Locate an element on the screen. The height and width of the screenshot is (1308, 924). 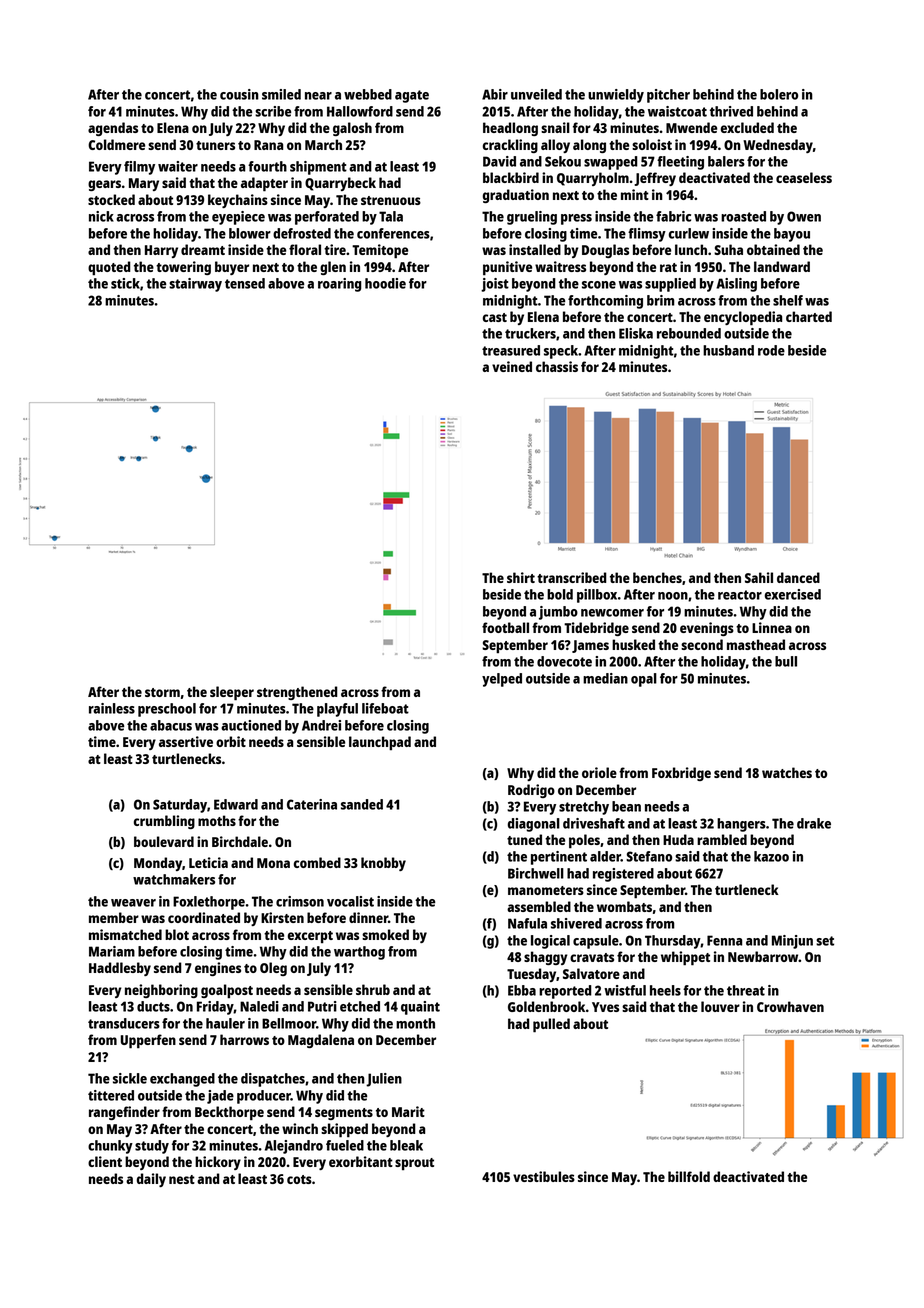
stairway is located at coordinates (195, 285).
